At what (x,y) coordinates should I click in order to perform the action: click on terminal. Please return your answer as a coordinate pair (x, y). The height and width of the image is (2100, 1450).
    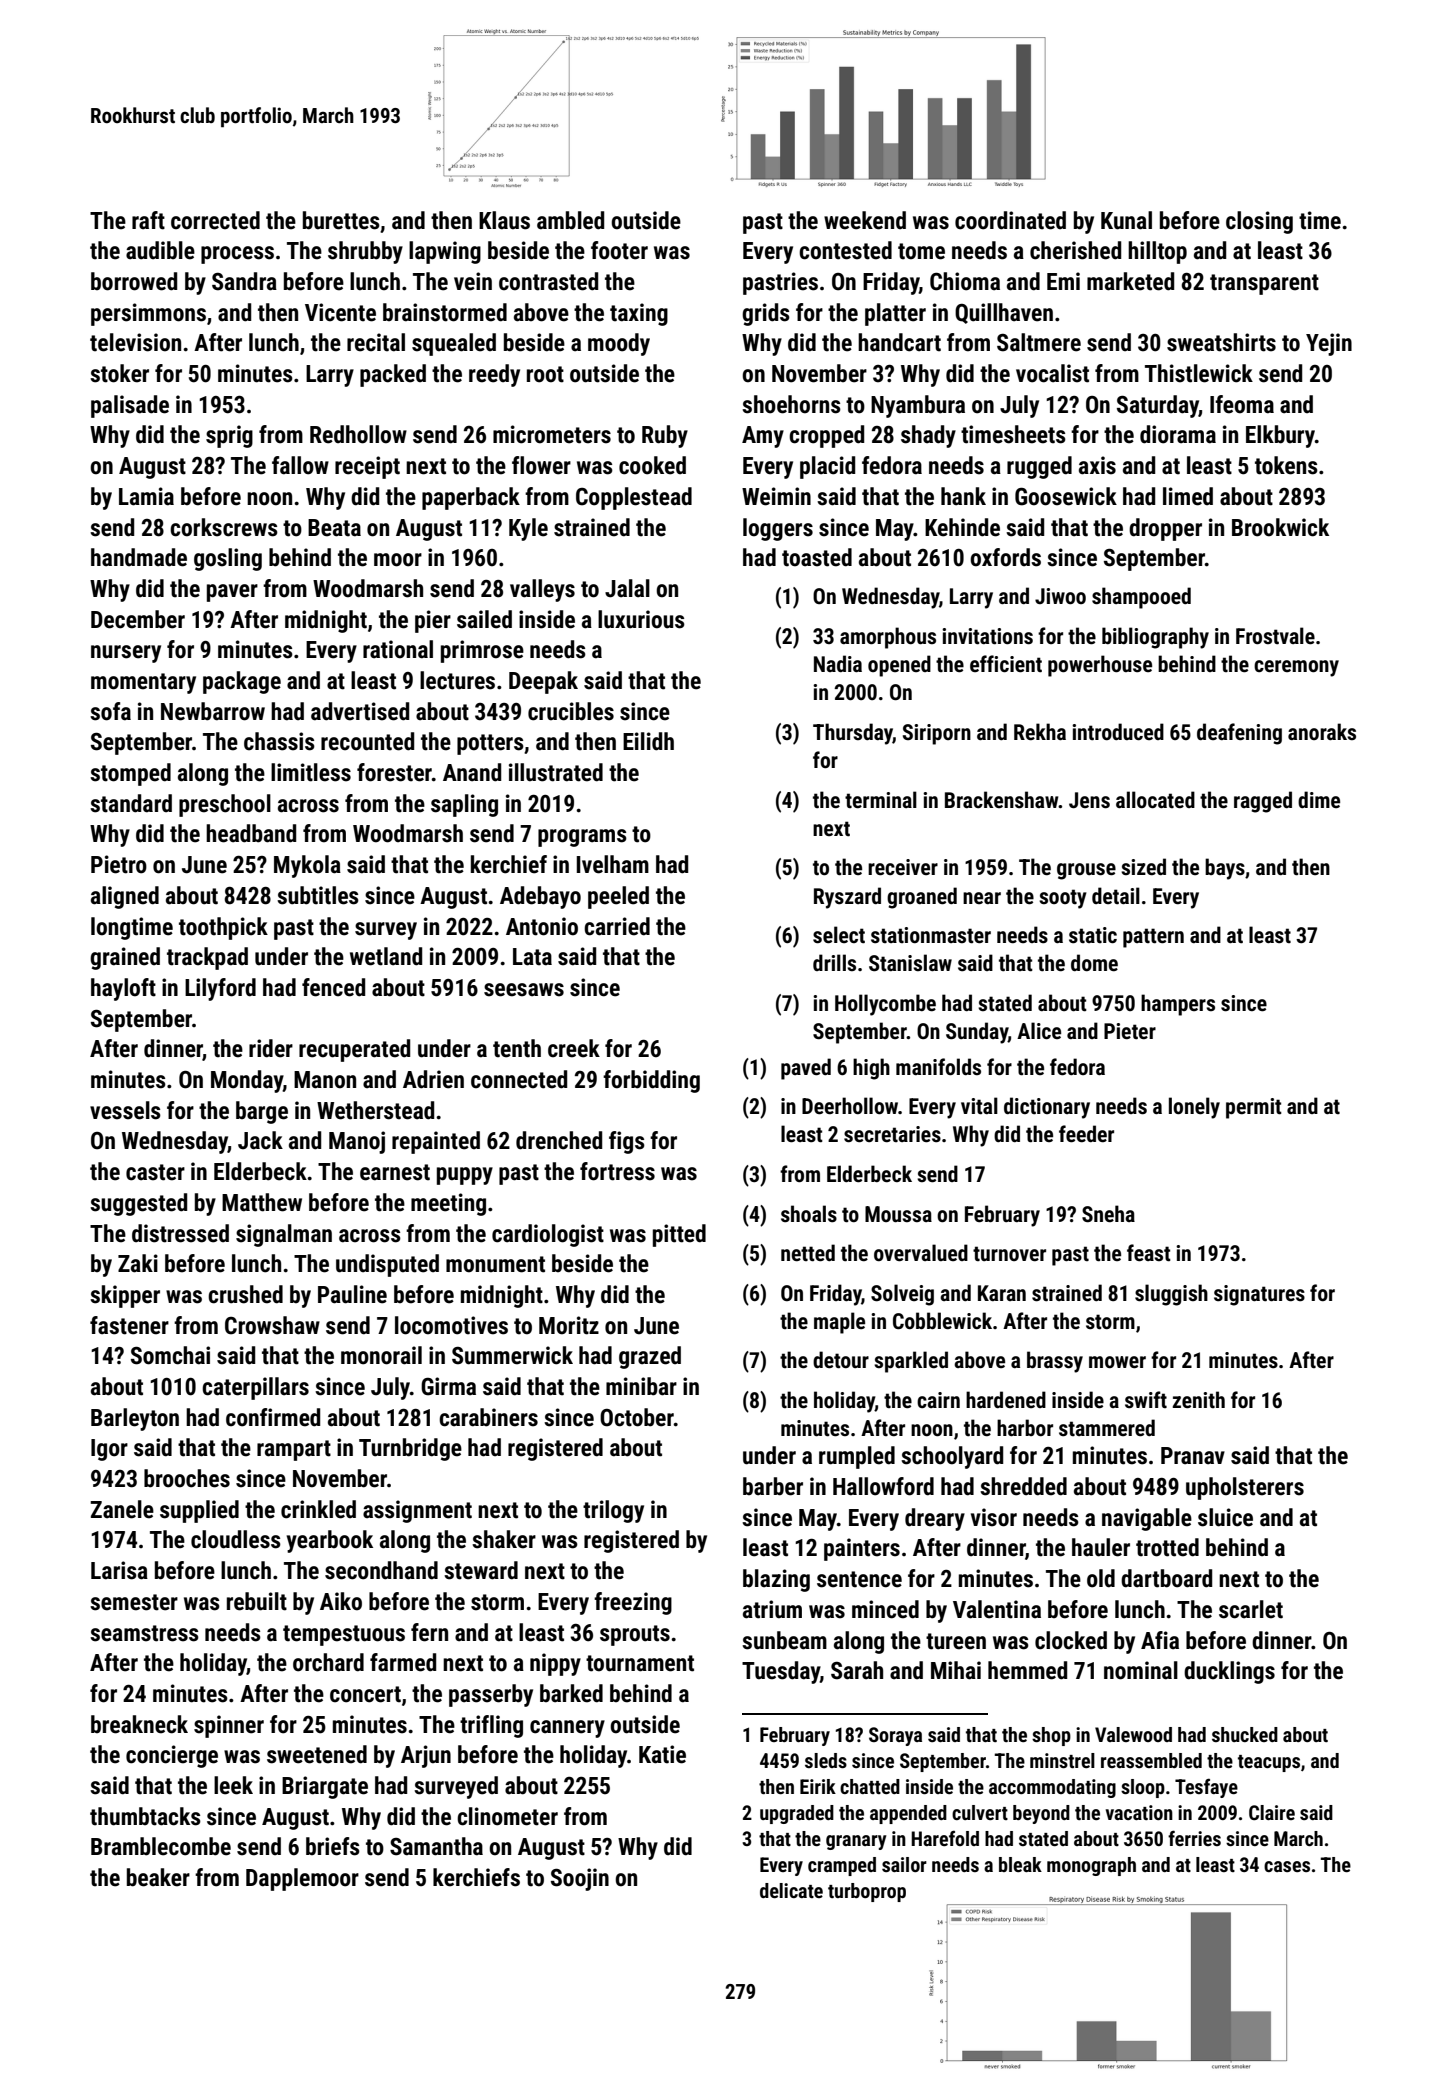
    Looking at the image, I should click on (881, 799).
